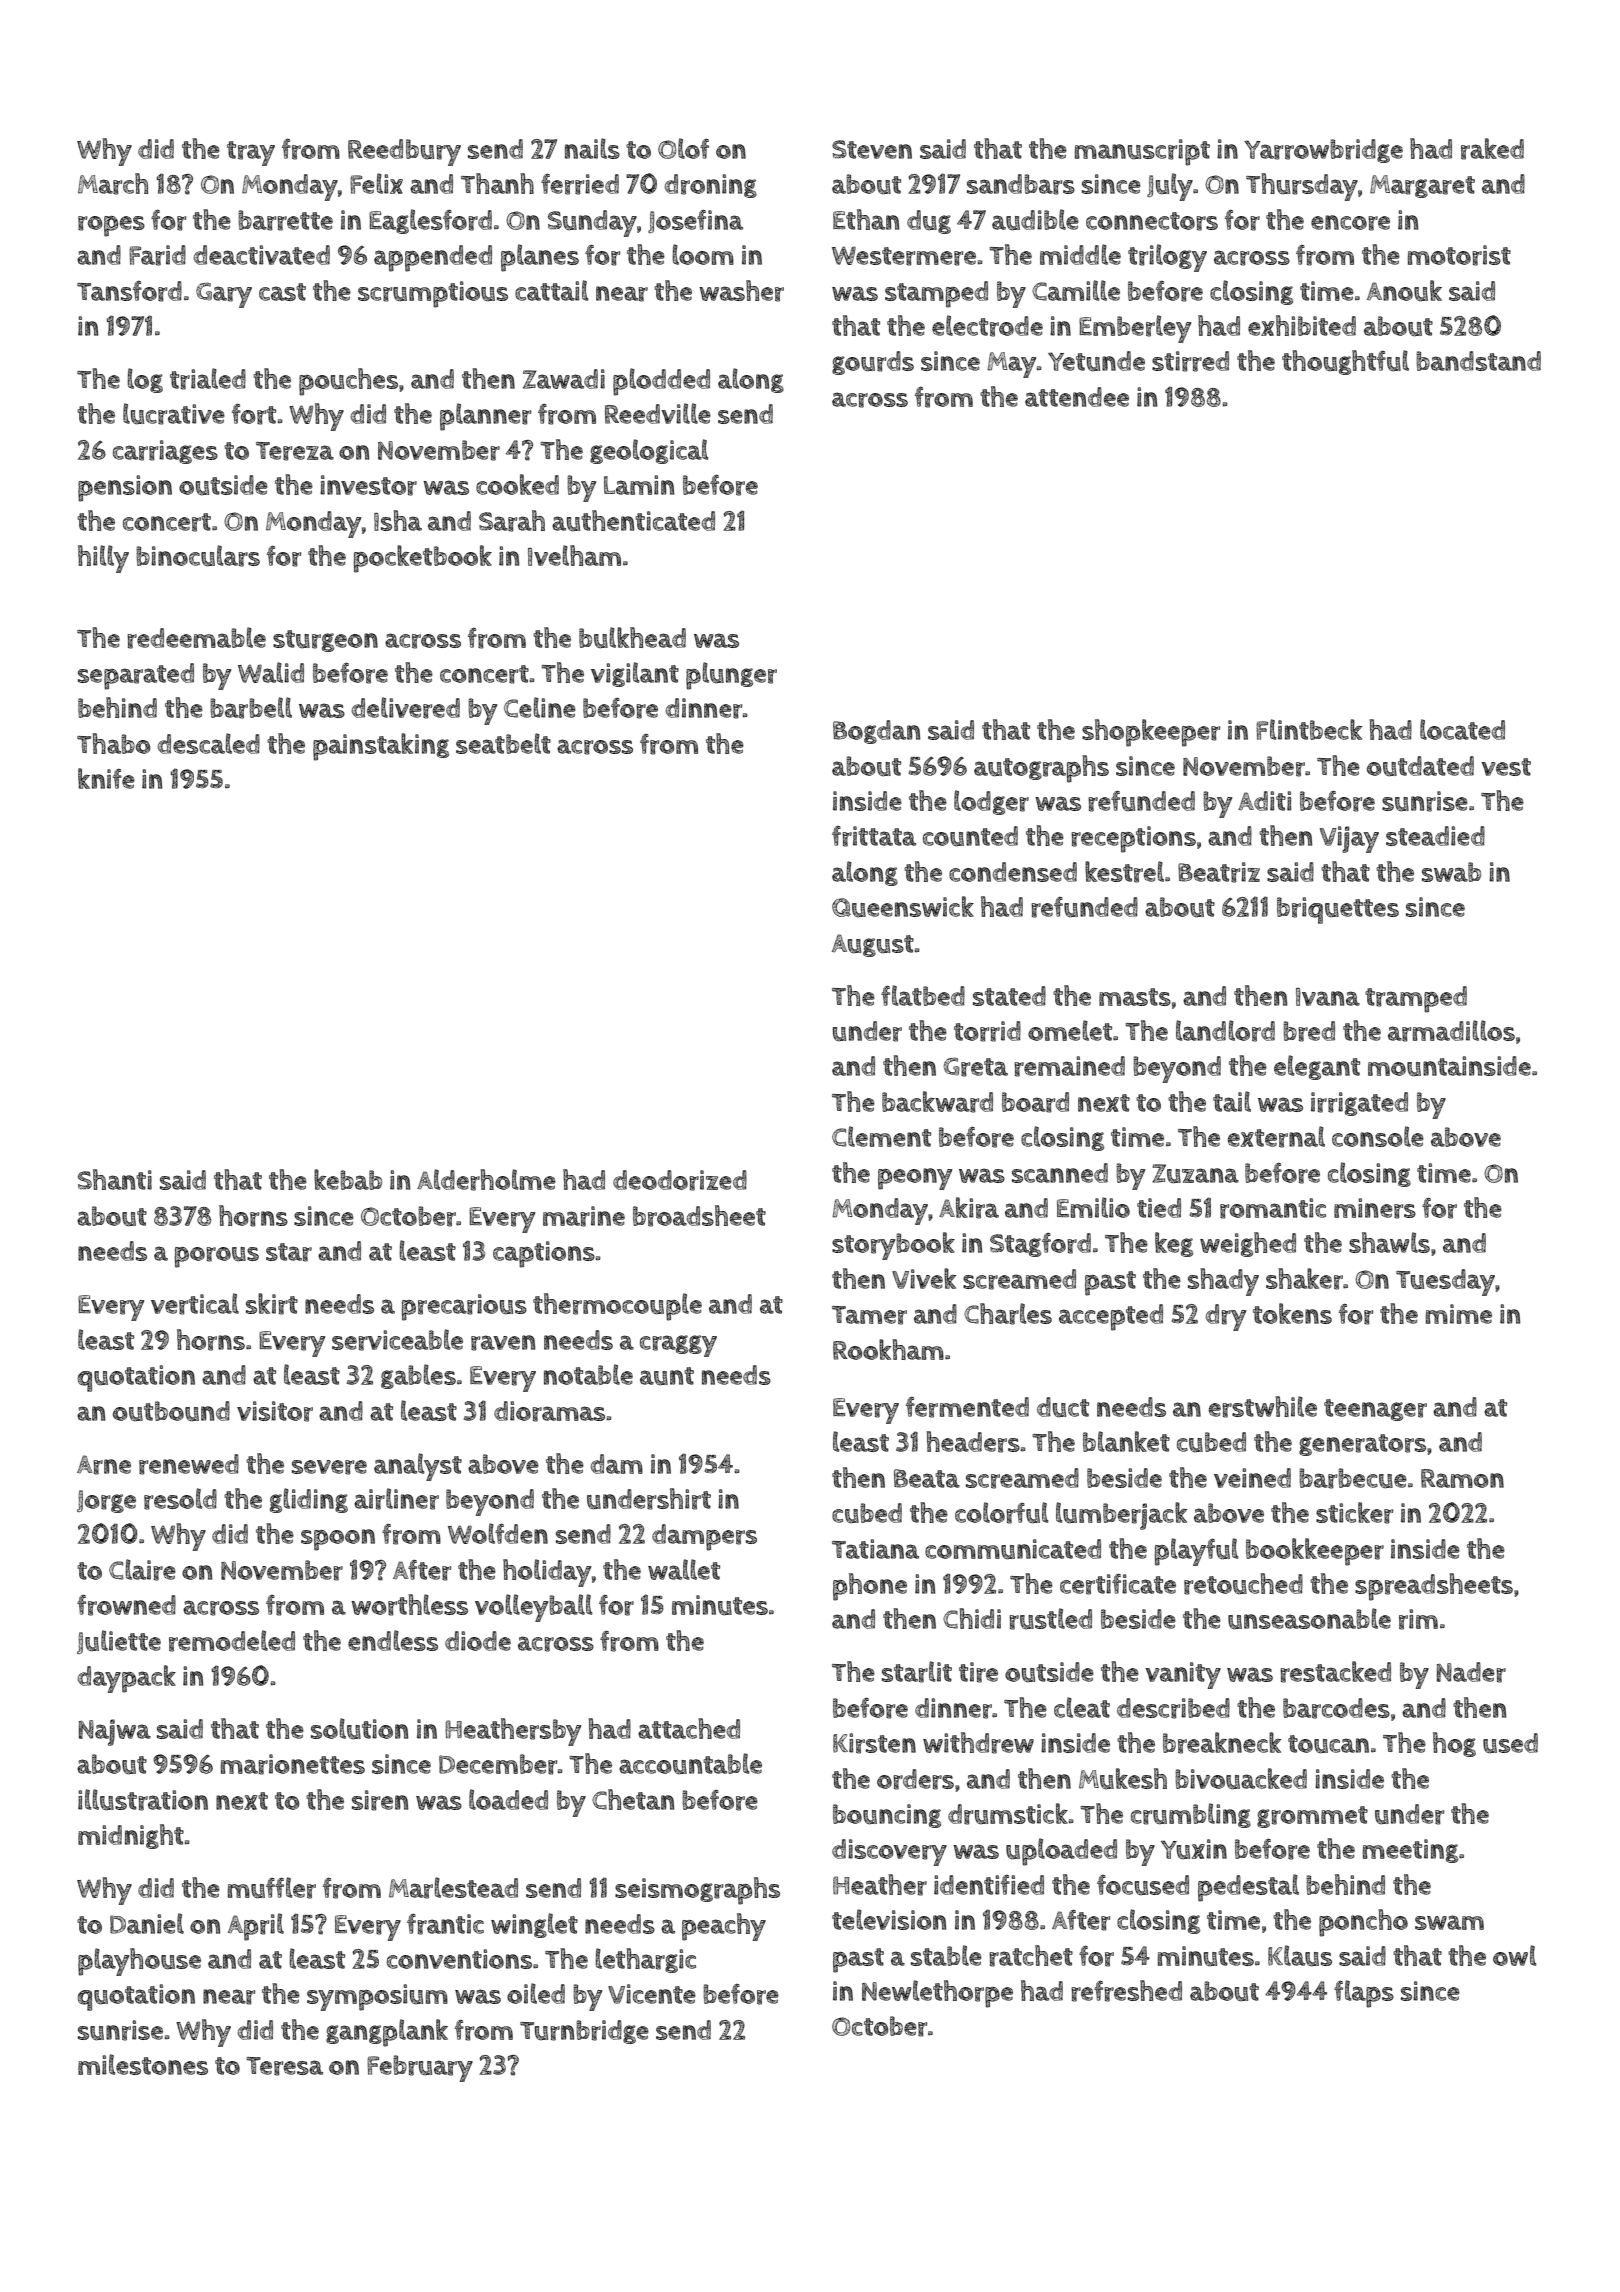  What do you see at coordinates (1420, 766) in the screenshot?
I see `outdated` at bounding box center [1420, 766].
